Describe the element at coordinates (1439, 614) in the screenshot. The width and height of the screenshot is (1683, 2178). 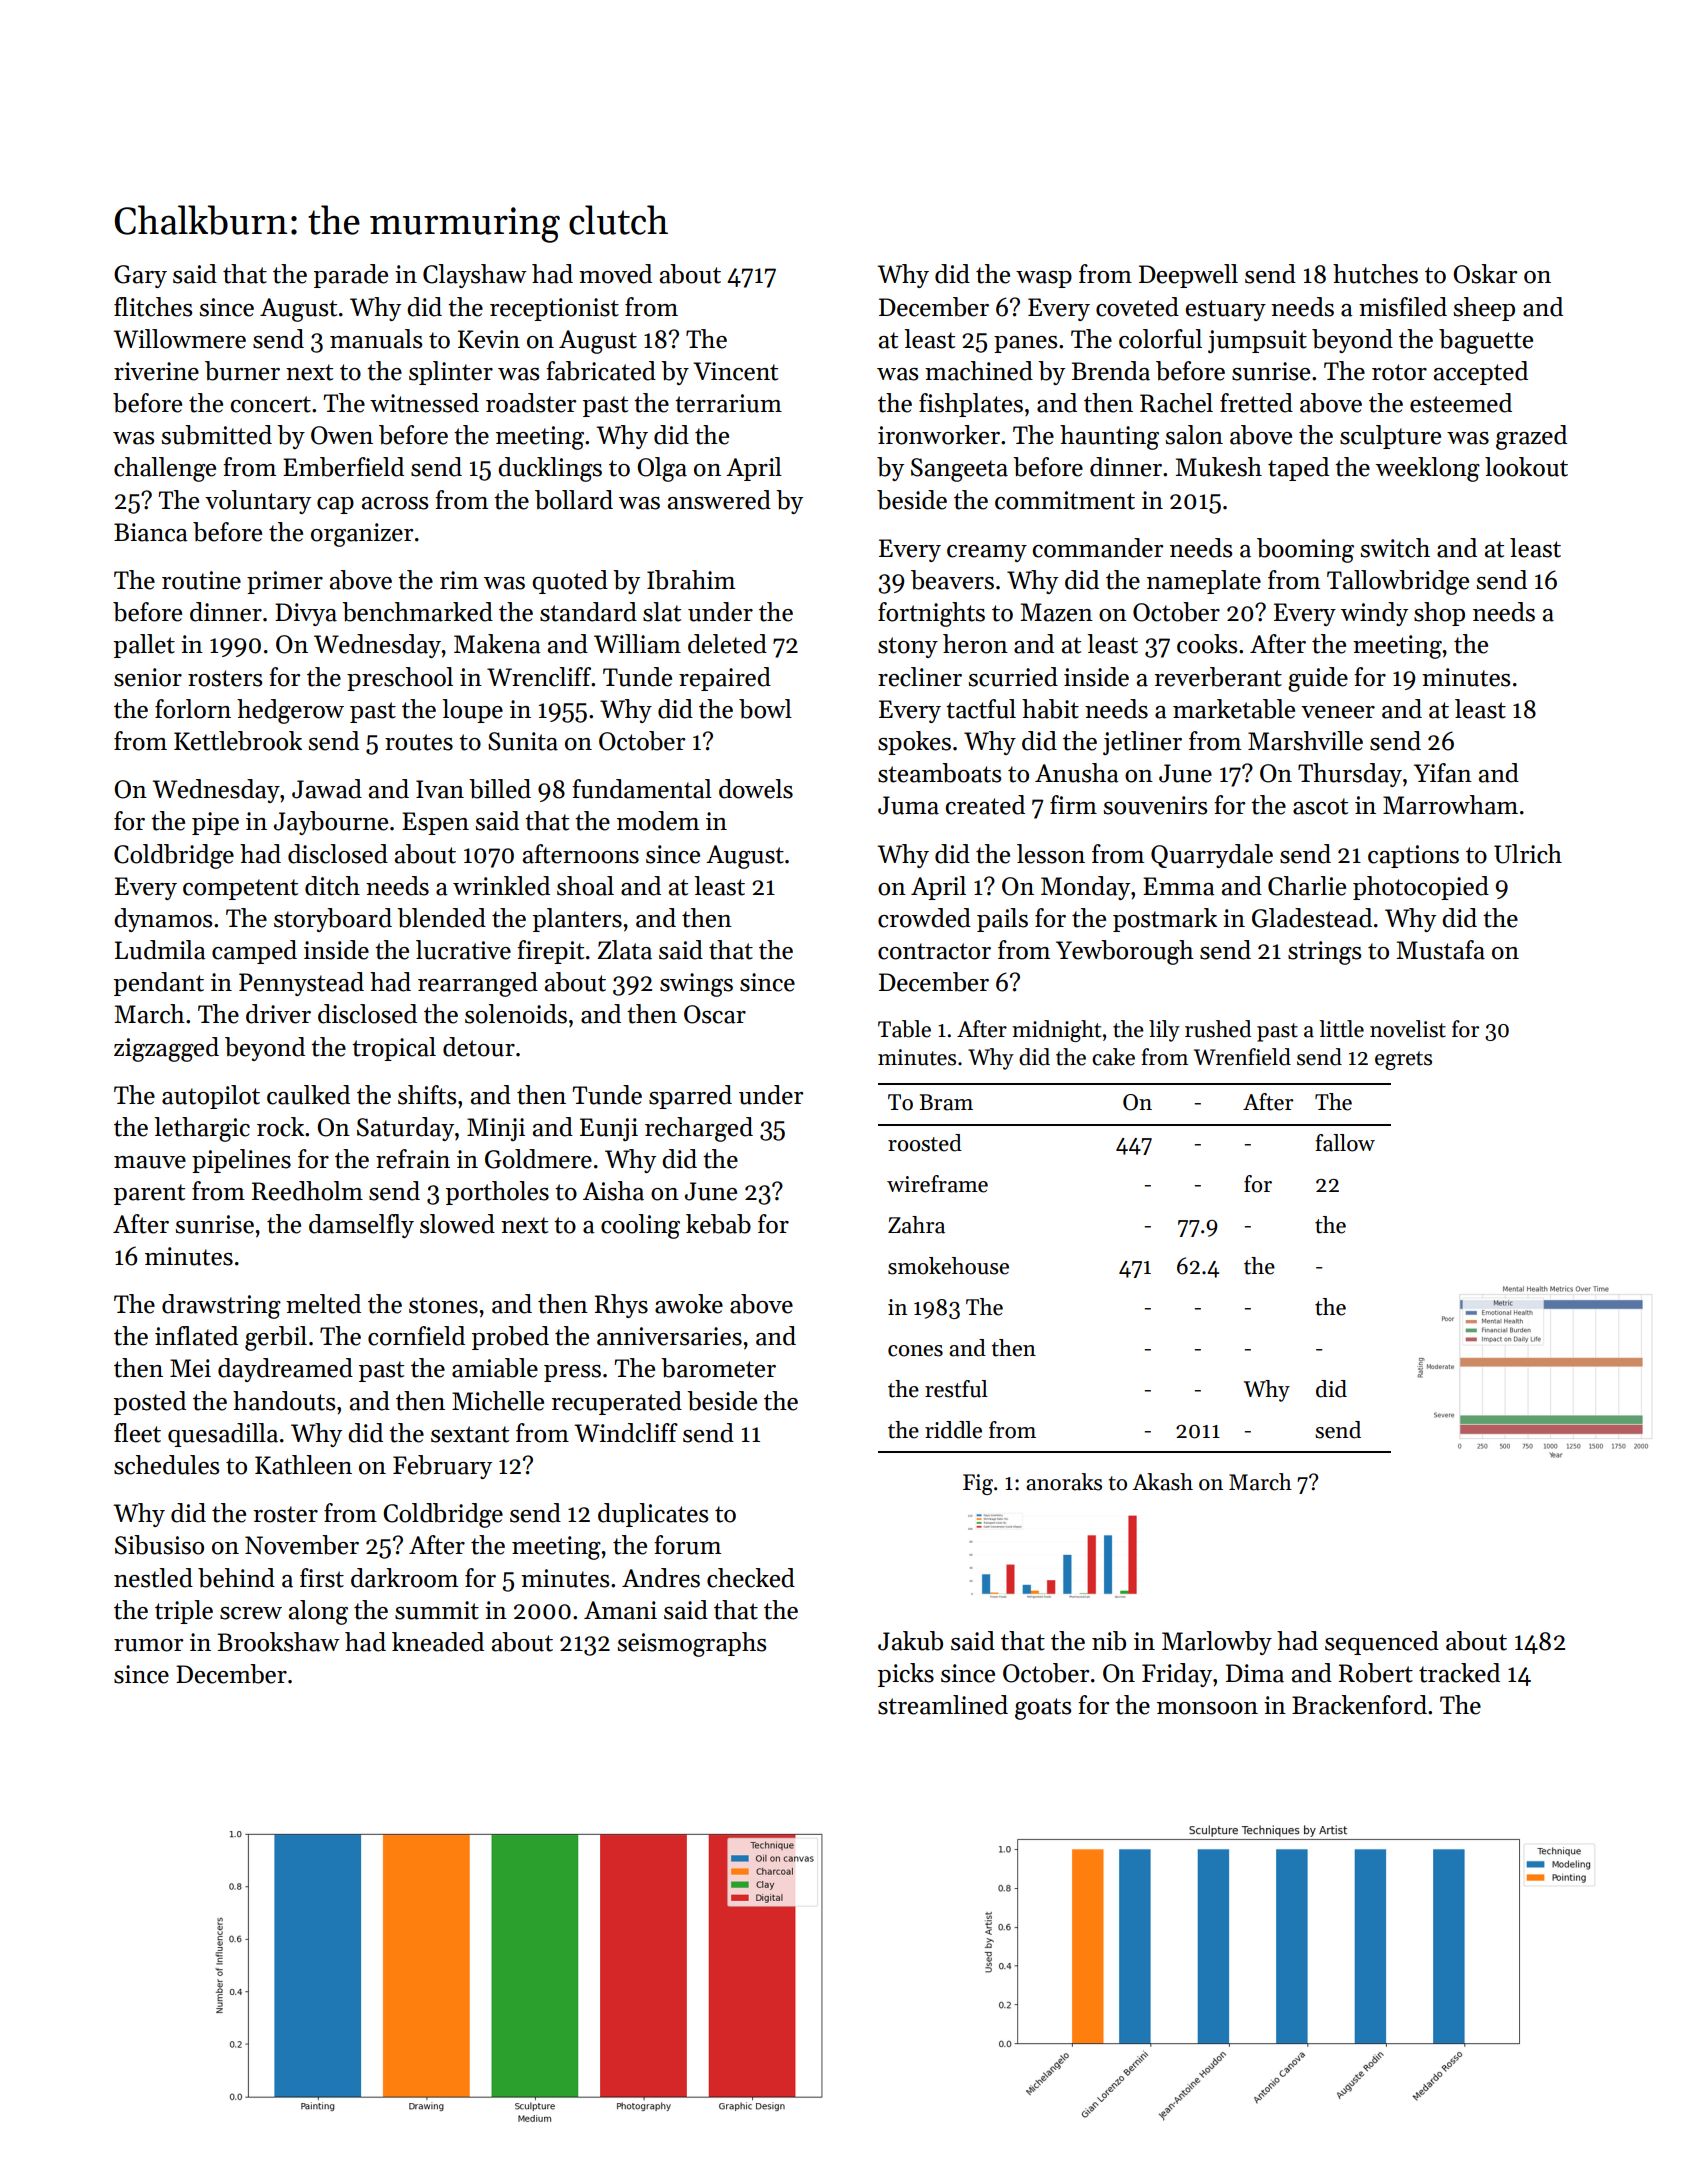
I see `shop` at that location.
